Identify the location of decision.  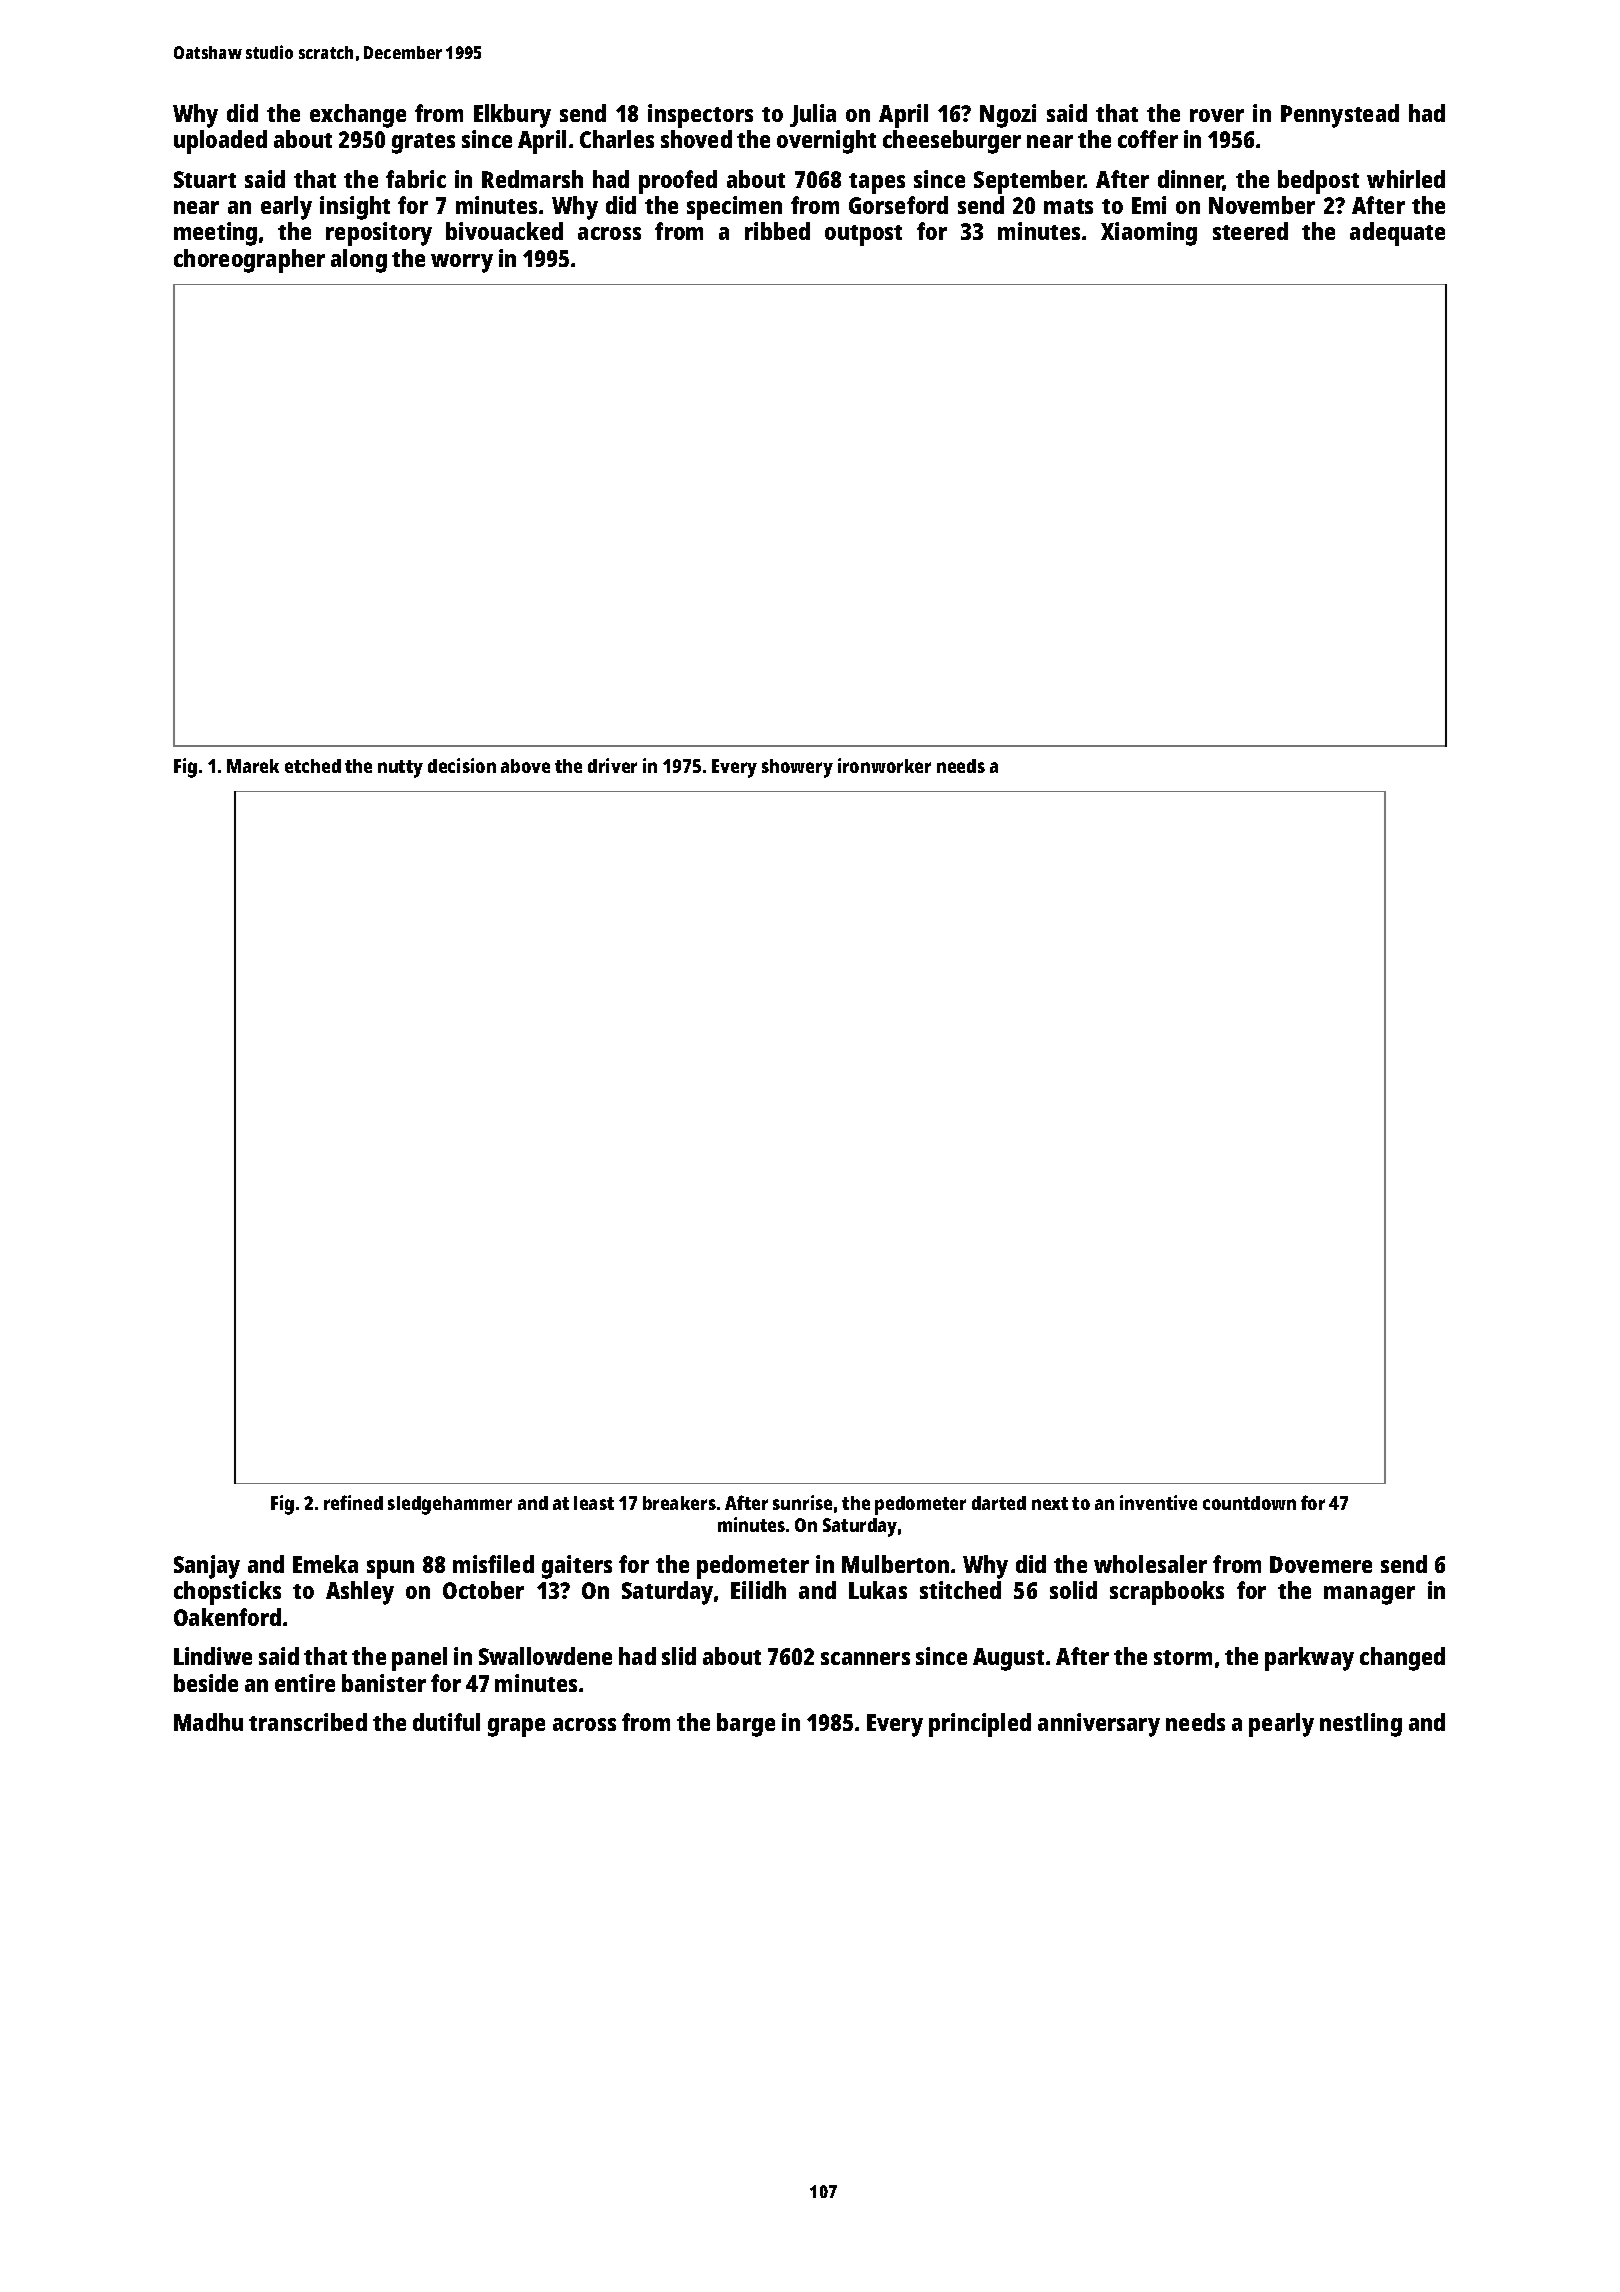
(462, 765).
